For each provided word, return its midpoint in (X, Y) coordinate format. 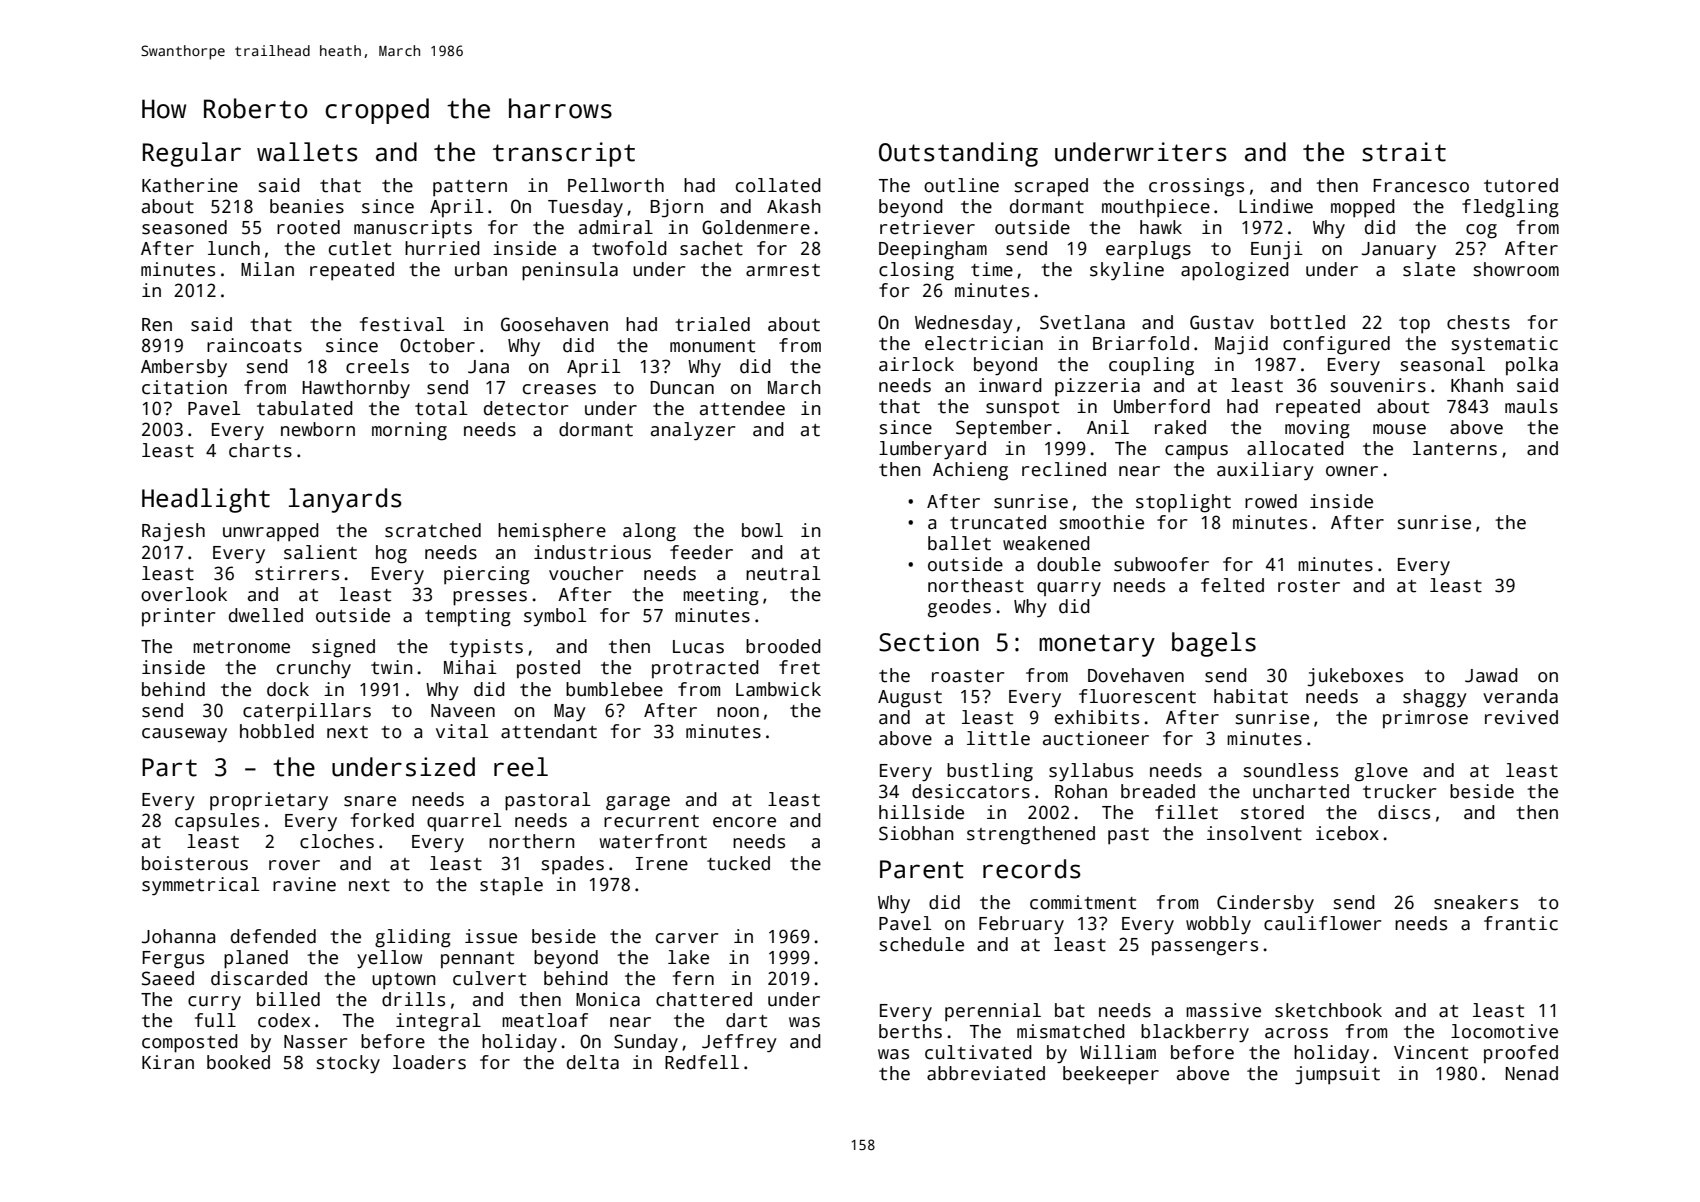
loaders (429, 1062)
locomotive (1504, 1031)
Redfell (702, 1062)
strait (1404, 152)
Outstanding (958, 154)
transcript (564, 154)
